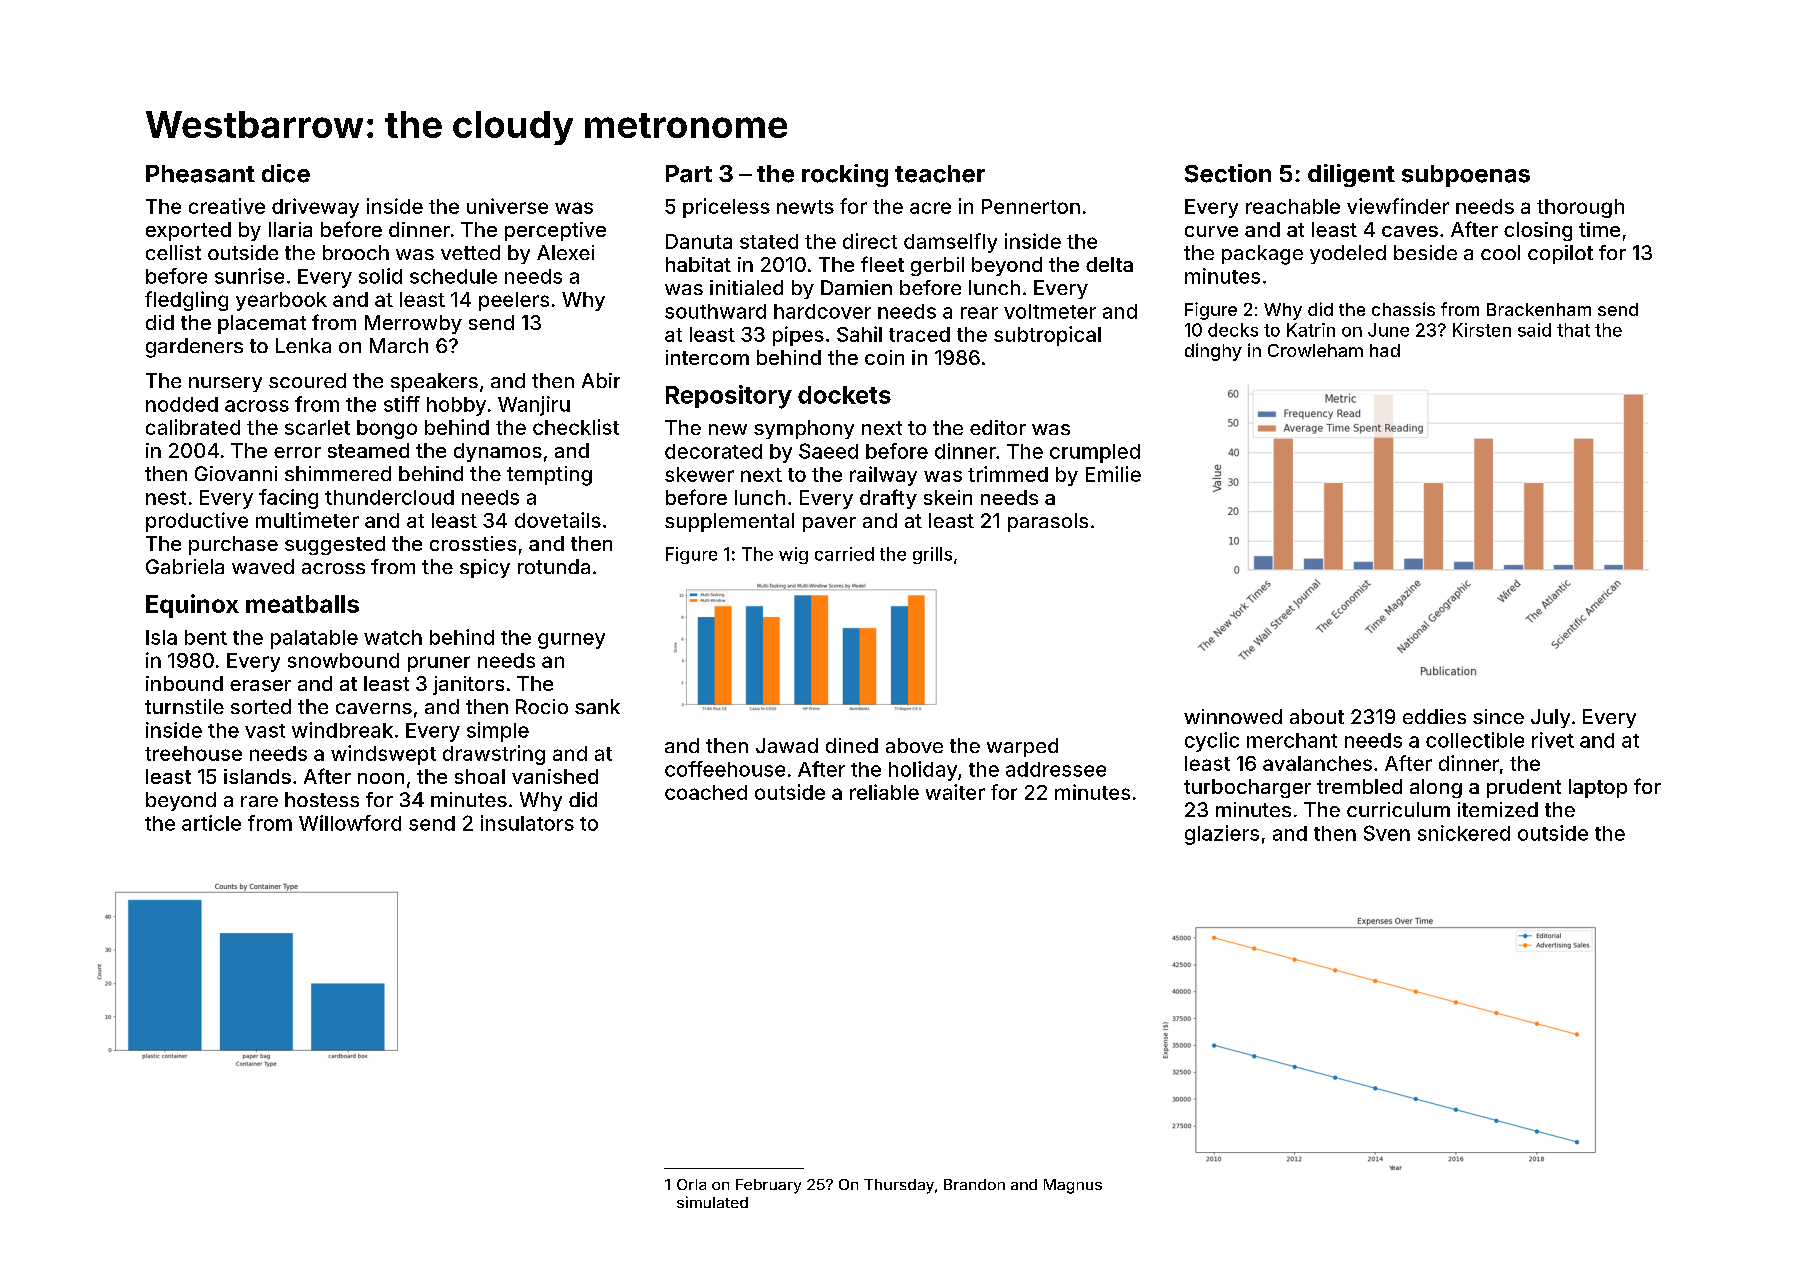 This screenshot has width=1807, height=1278. Describe the element at coordinates (1048, 522) in the screenshot. I see `parasols` at that location.
